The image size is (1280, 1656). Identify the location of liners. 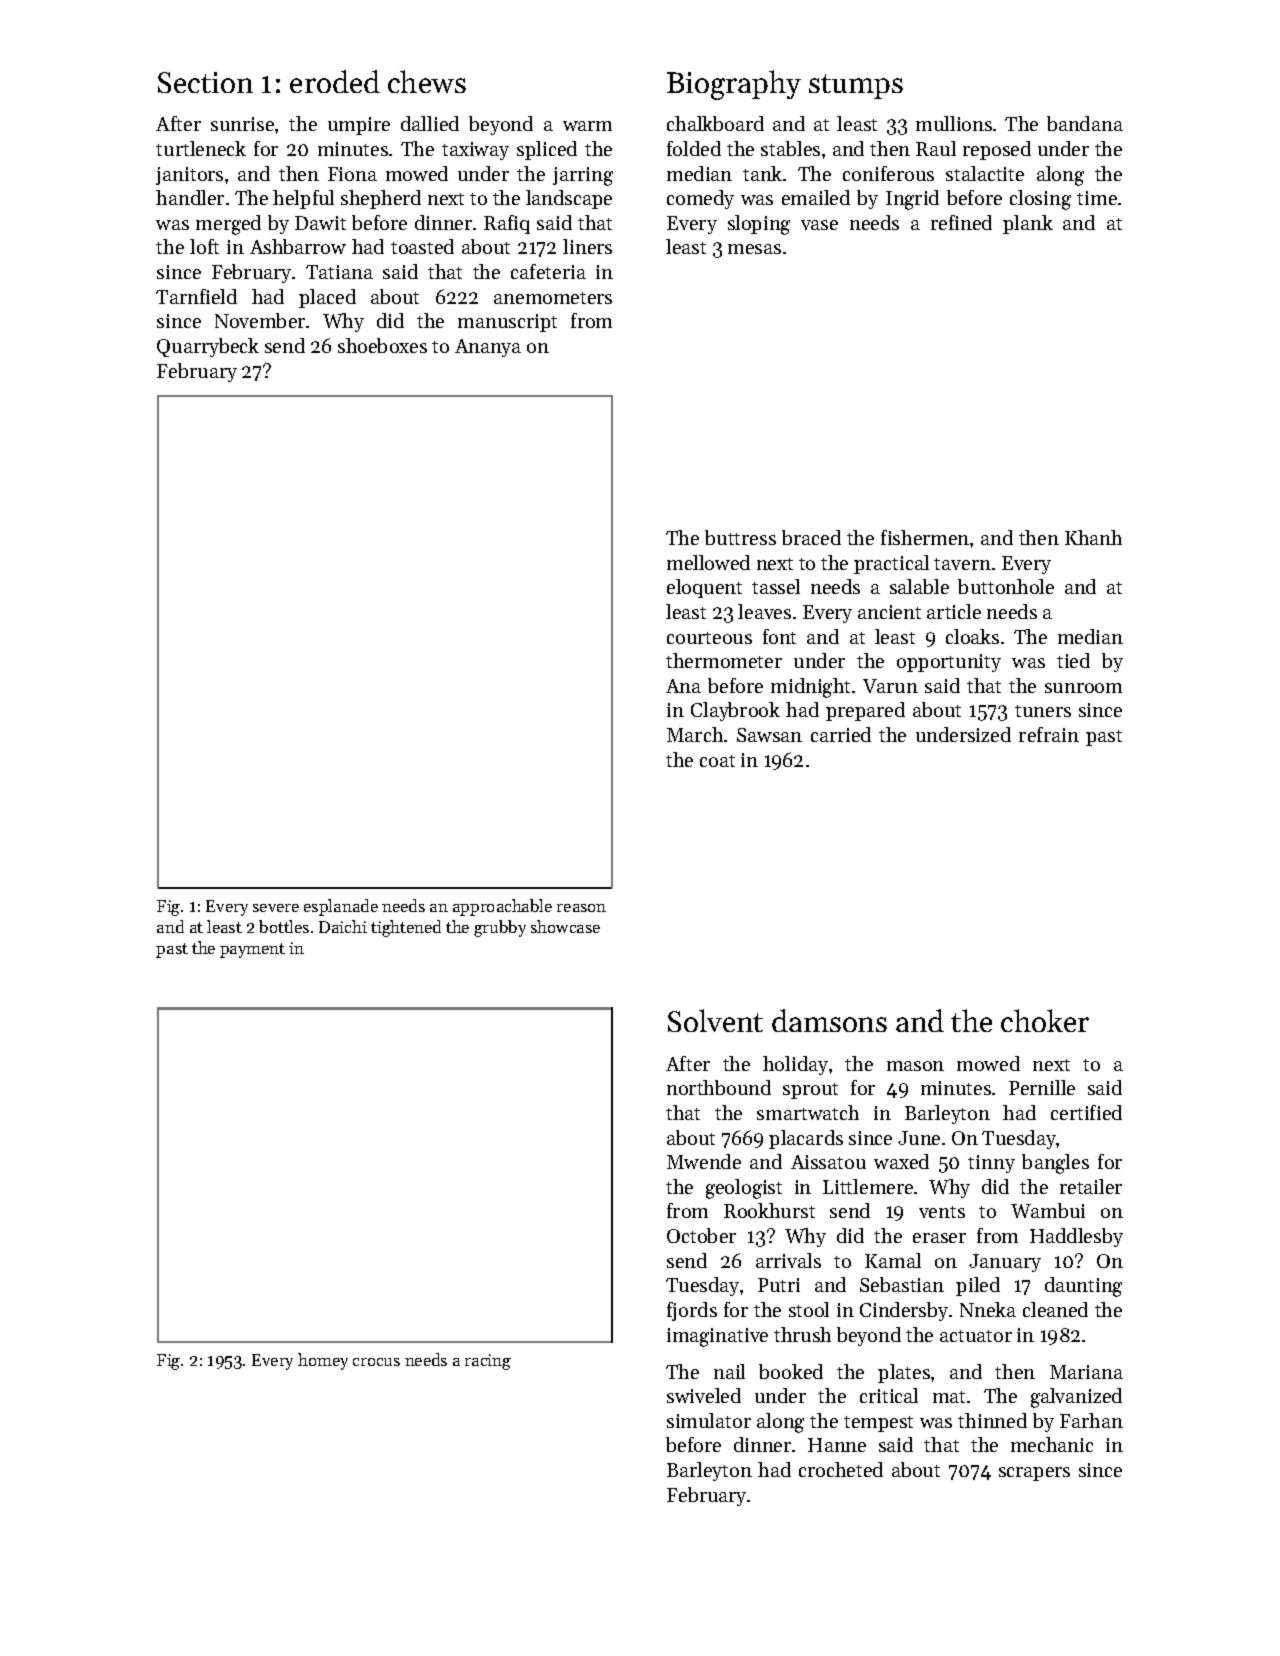
(587, 246).
